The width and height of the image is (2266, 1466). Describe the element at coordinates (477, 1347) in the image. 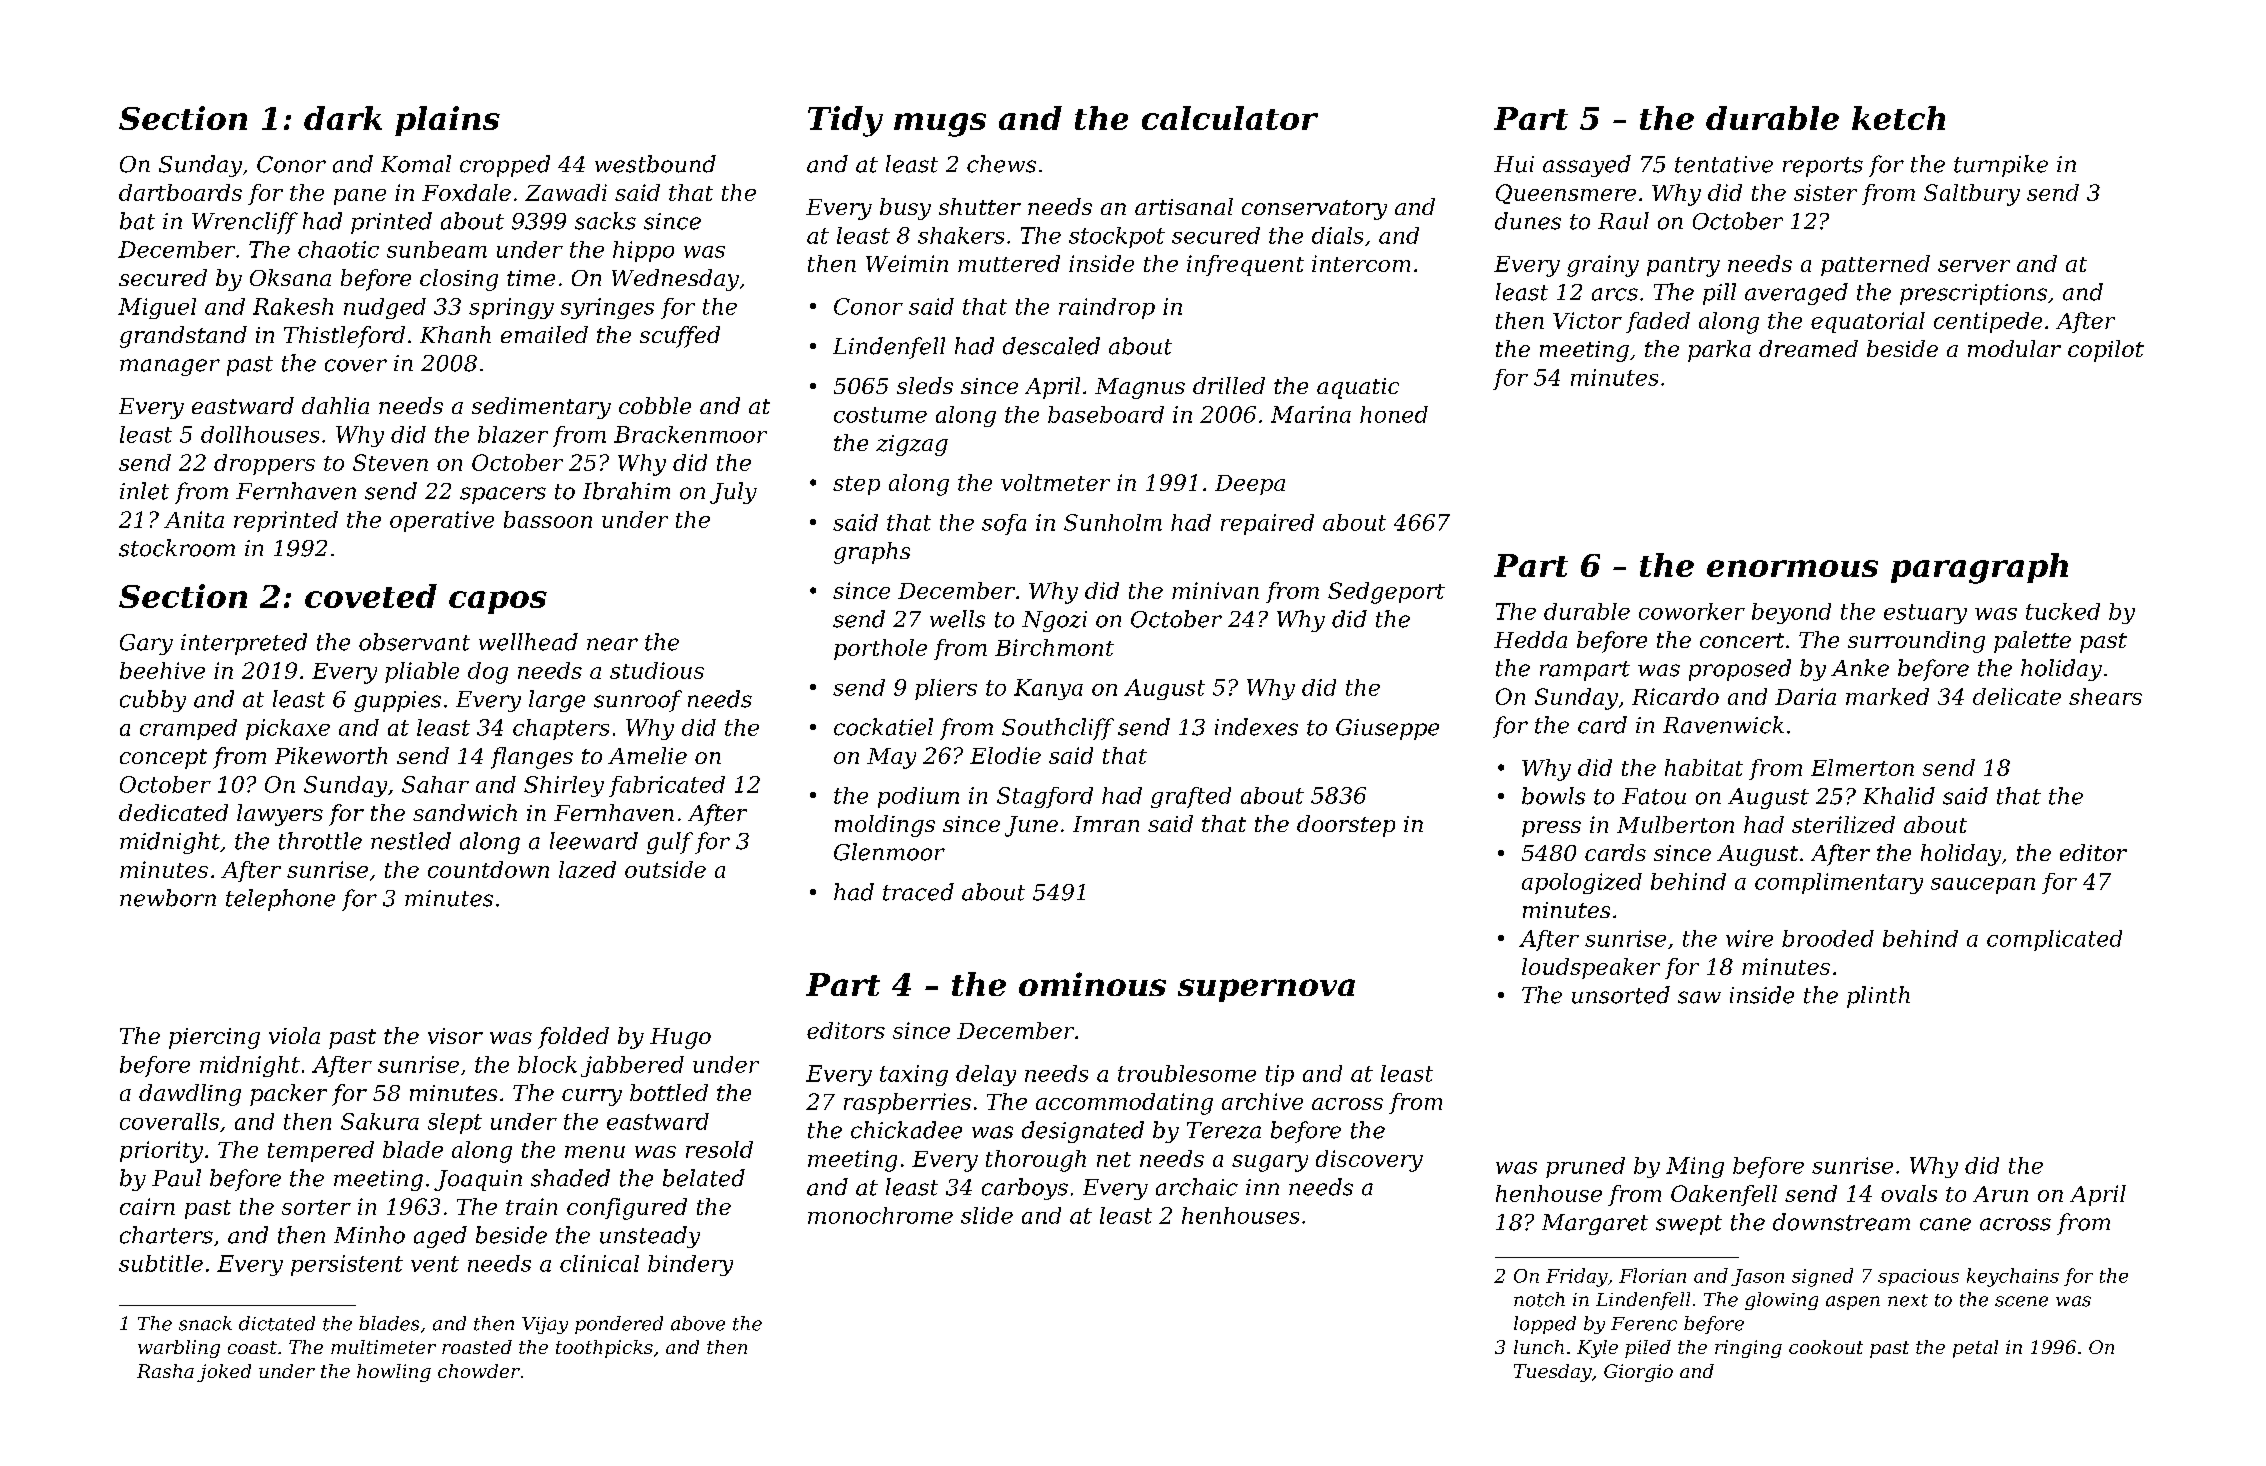

I see `roasted` at that location.
